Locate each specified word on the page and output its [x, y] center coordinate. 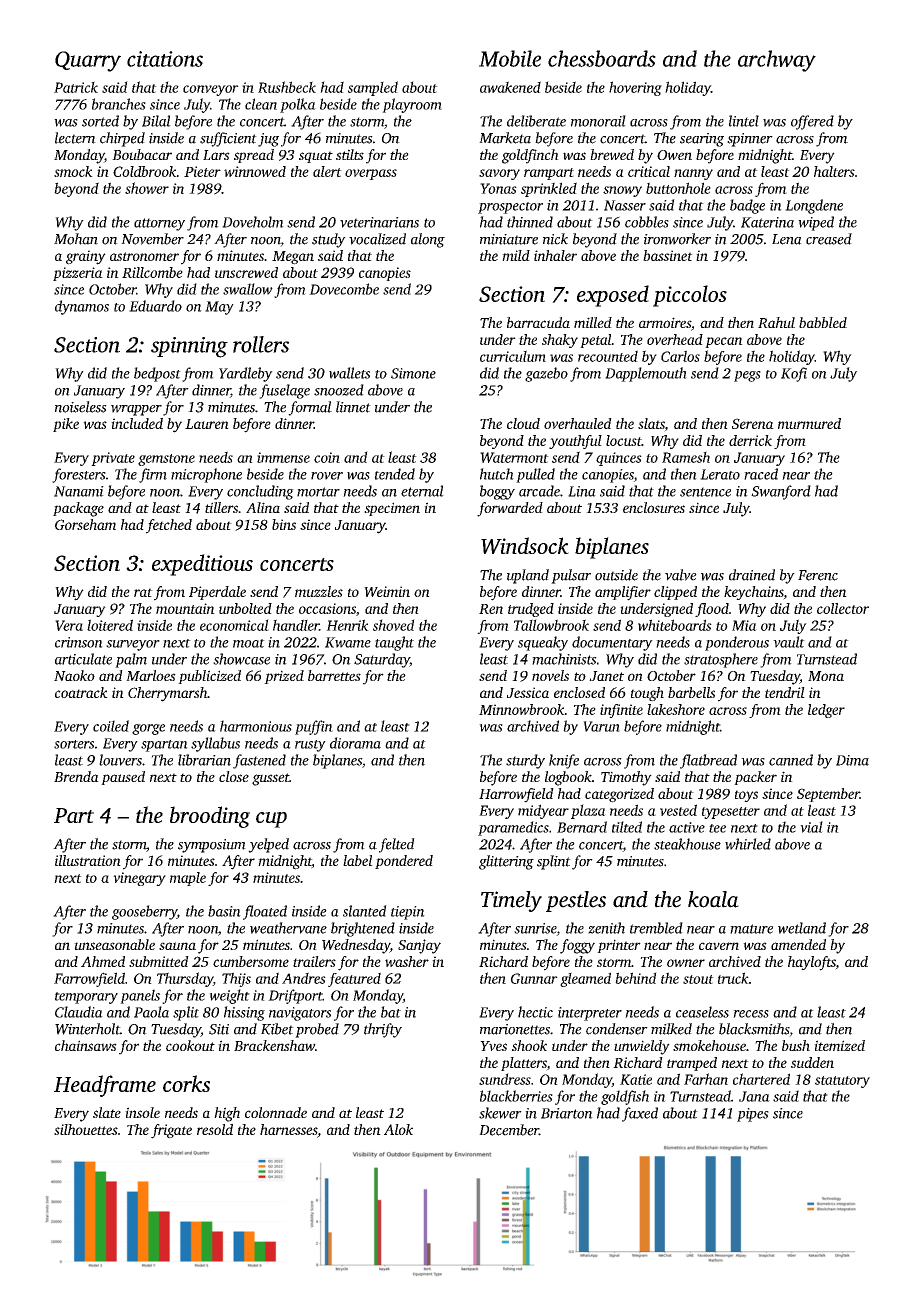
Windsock [525, 545]
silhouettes [86, 1129]
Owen [674, 155]
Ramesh [686, 457]
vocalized [377, 239]
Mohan [76, 239]
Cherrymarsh [167, 694]
